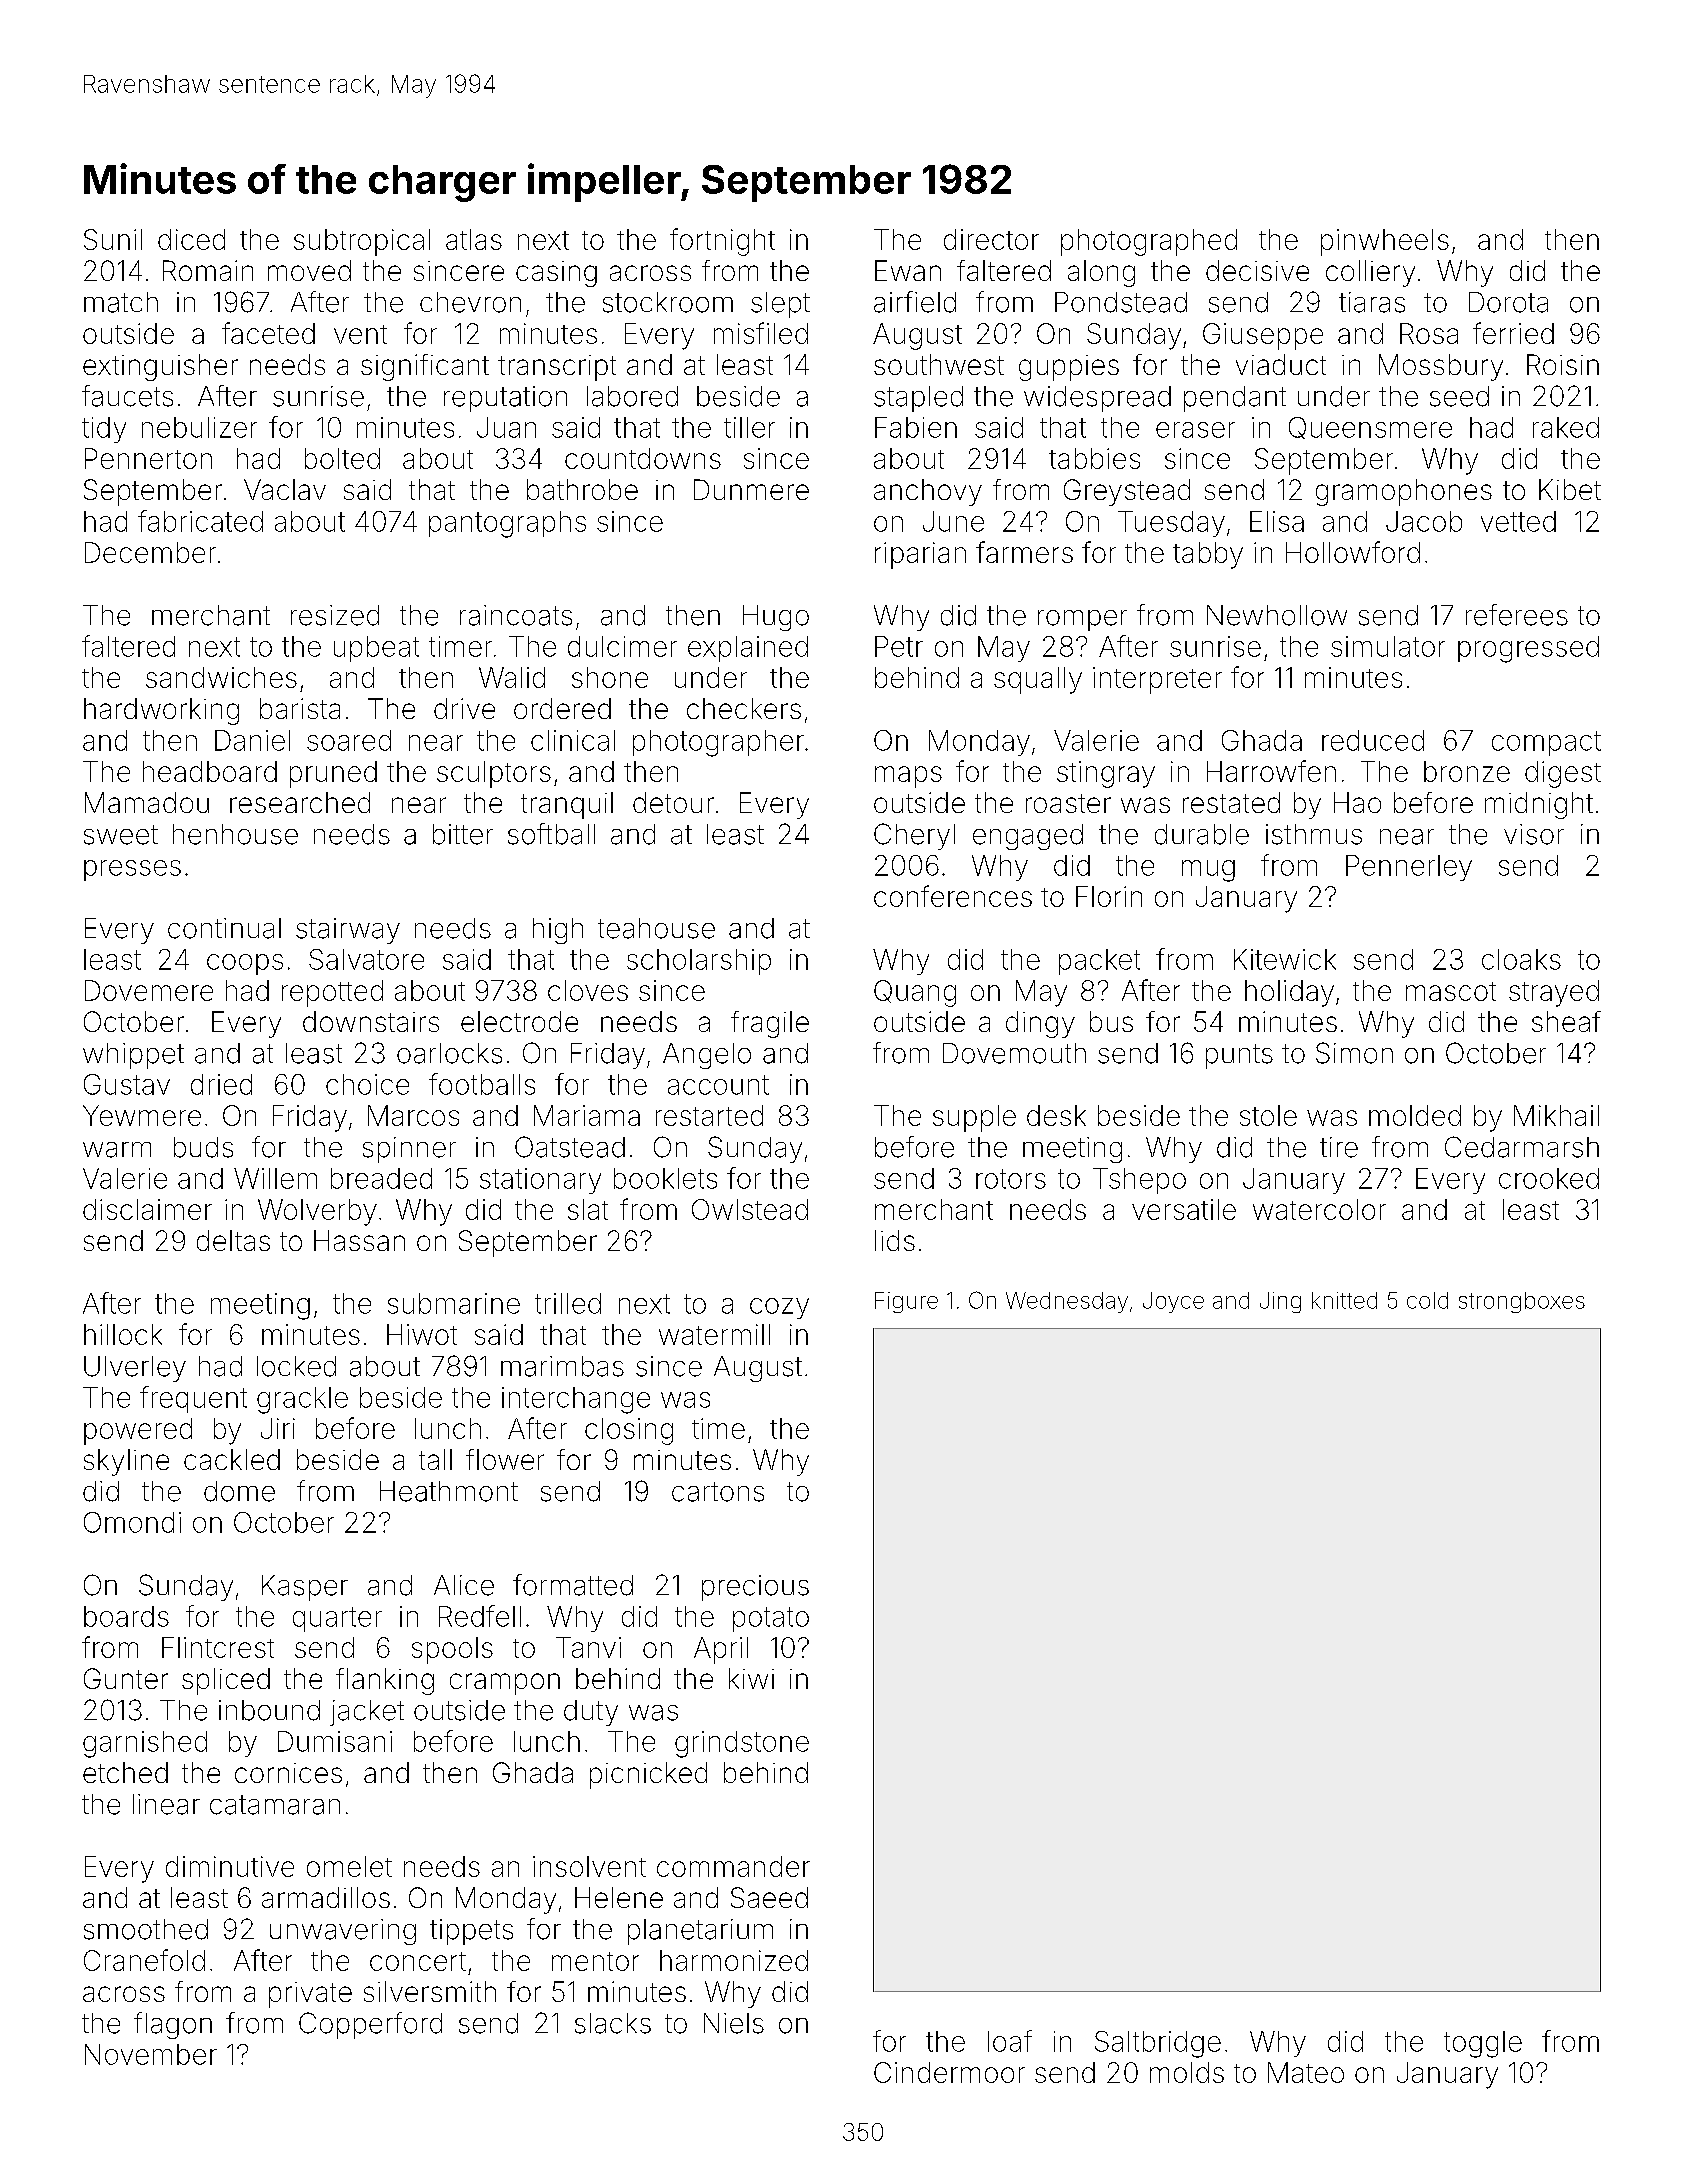 Image resolution: width=1683 pixels, height=2178 pixels. What do you see at coordinates (126, 1616) in the screenshot?
I see `boards` at bounding box center [126, 1616].
